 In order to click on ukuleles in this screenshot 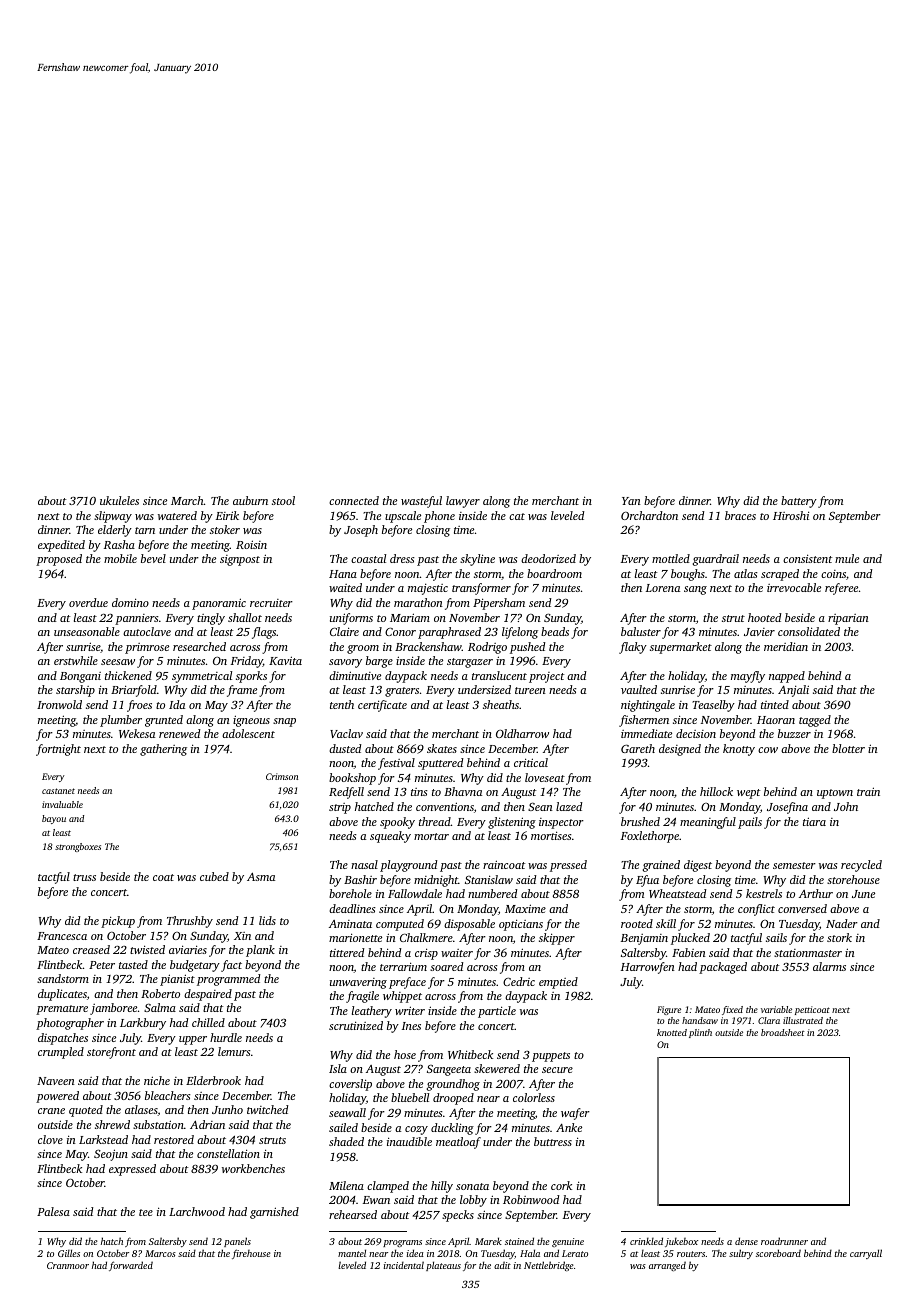, I will do `click(119, 500)`.
